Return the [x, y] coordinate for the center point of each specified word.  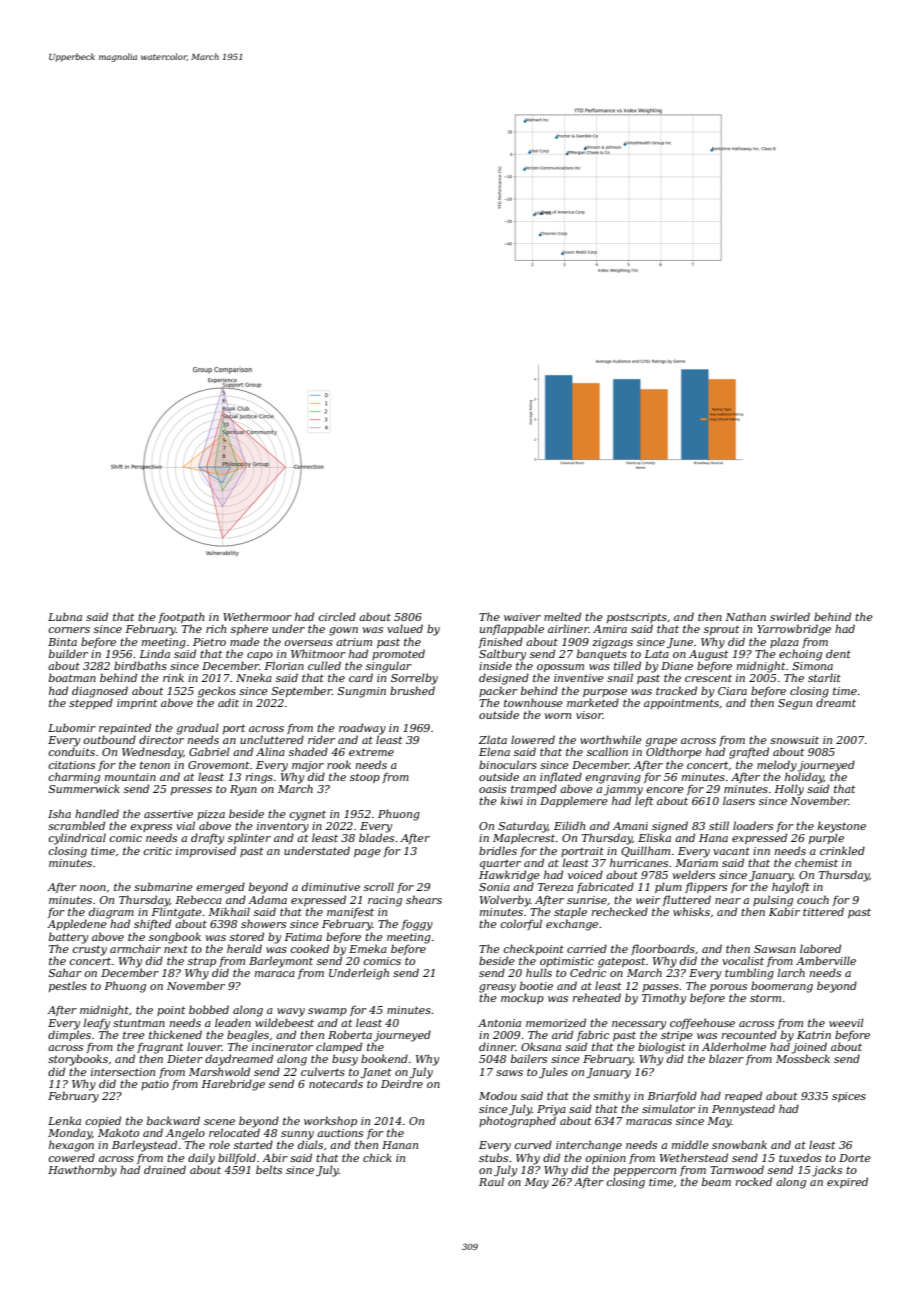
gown [343, 631]
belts [269, 1169]
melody [777, 766]
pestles [68, 986]
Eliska [654, 837]
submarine [163, 886]
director [161, 739]
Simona [812, 666]
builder [68, 653]
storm [765, 998]
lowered [533, 739]
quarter [500, 865]
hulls [539, 972]
